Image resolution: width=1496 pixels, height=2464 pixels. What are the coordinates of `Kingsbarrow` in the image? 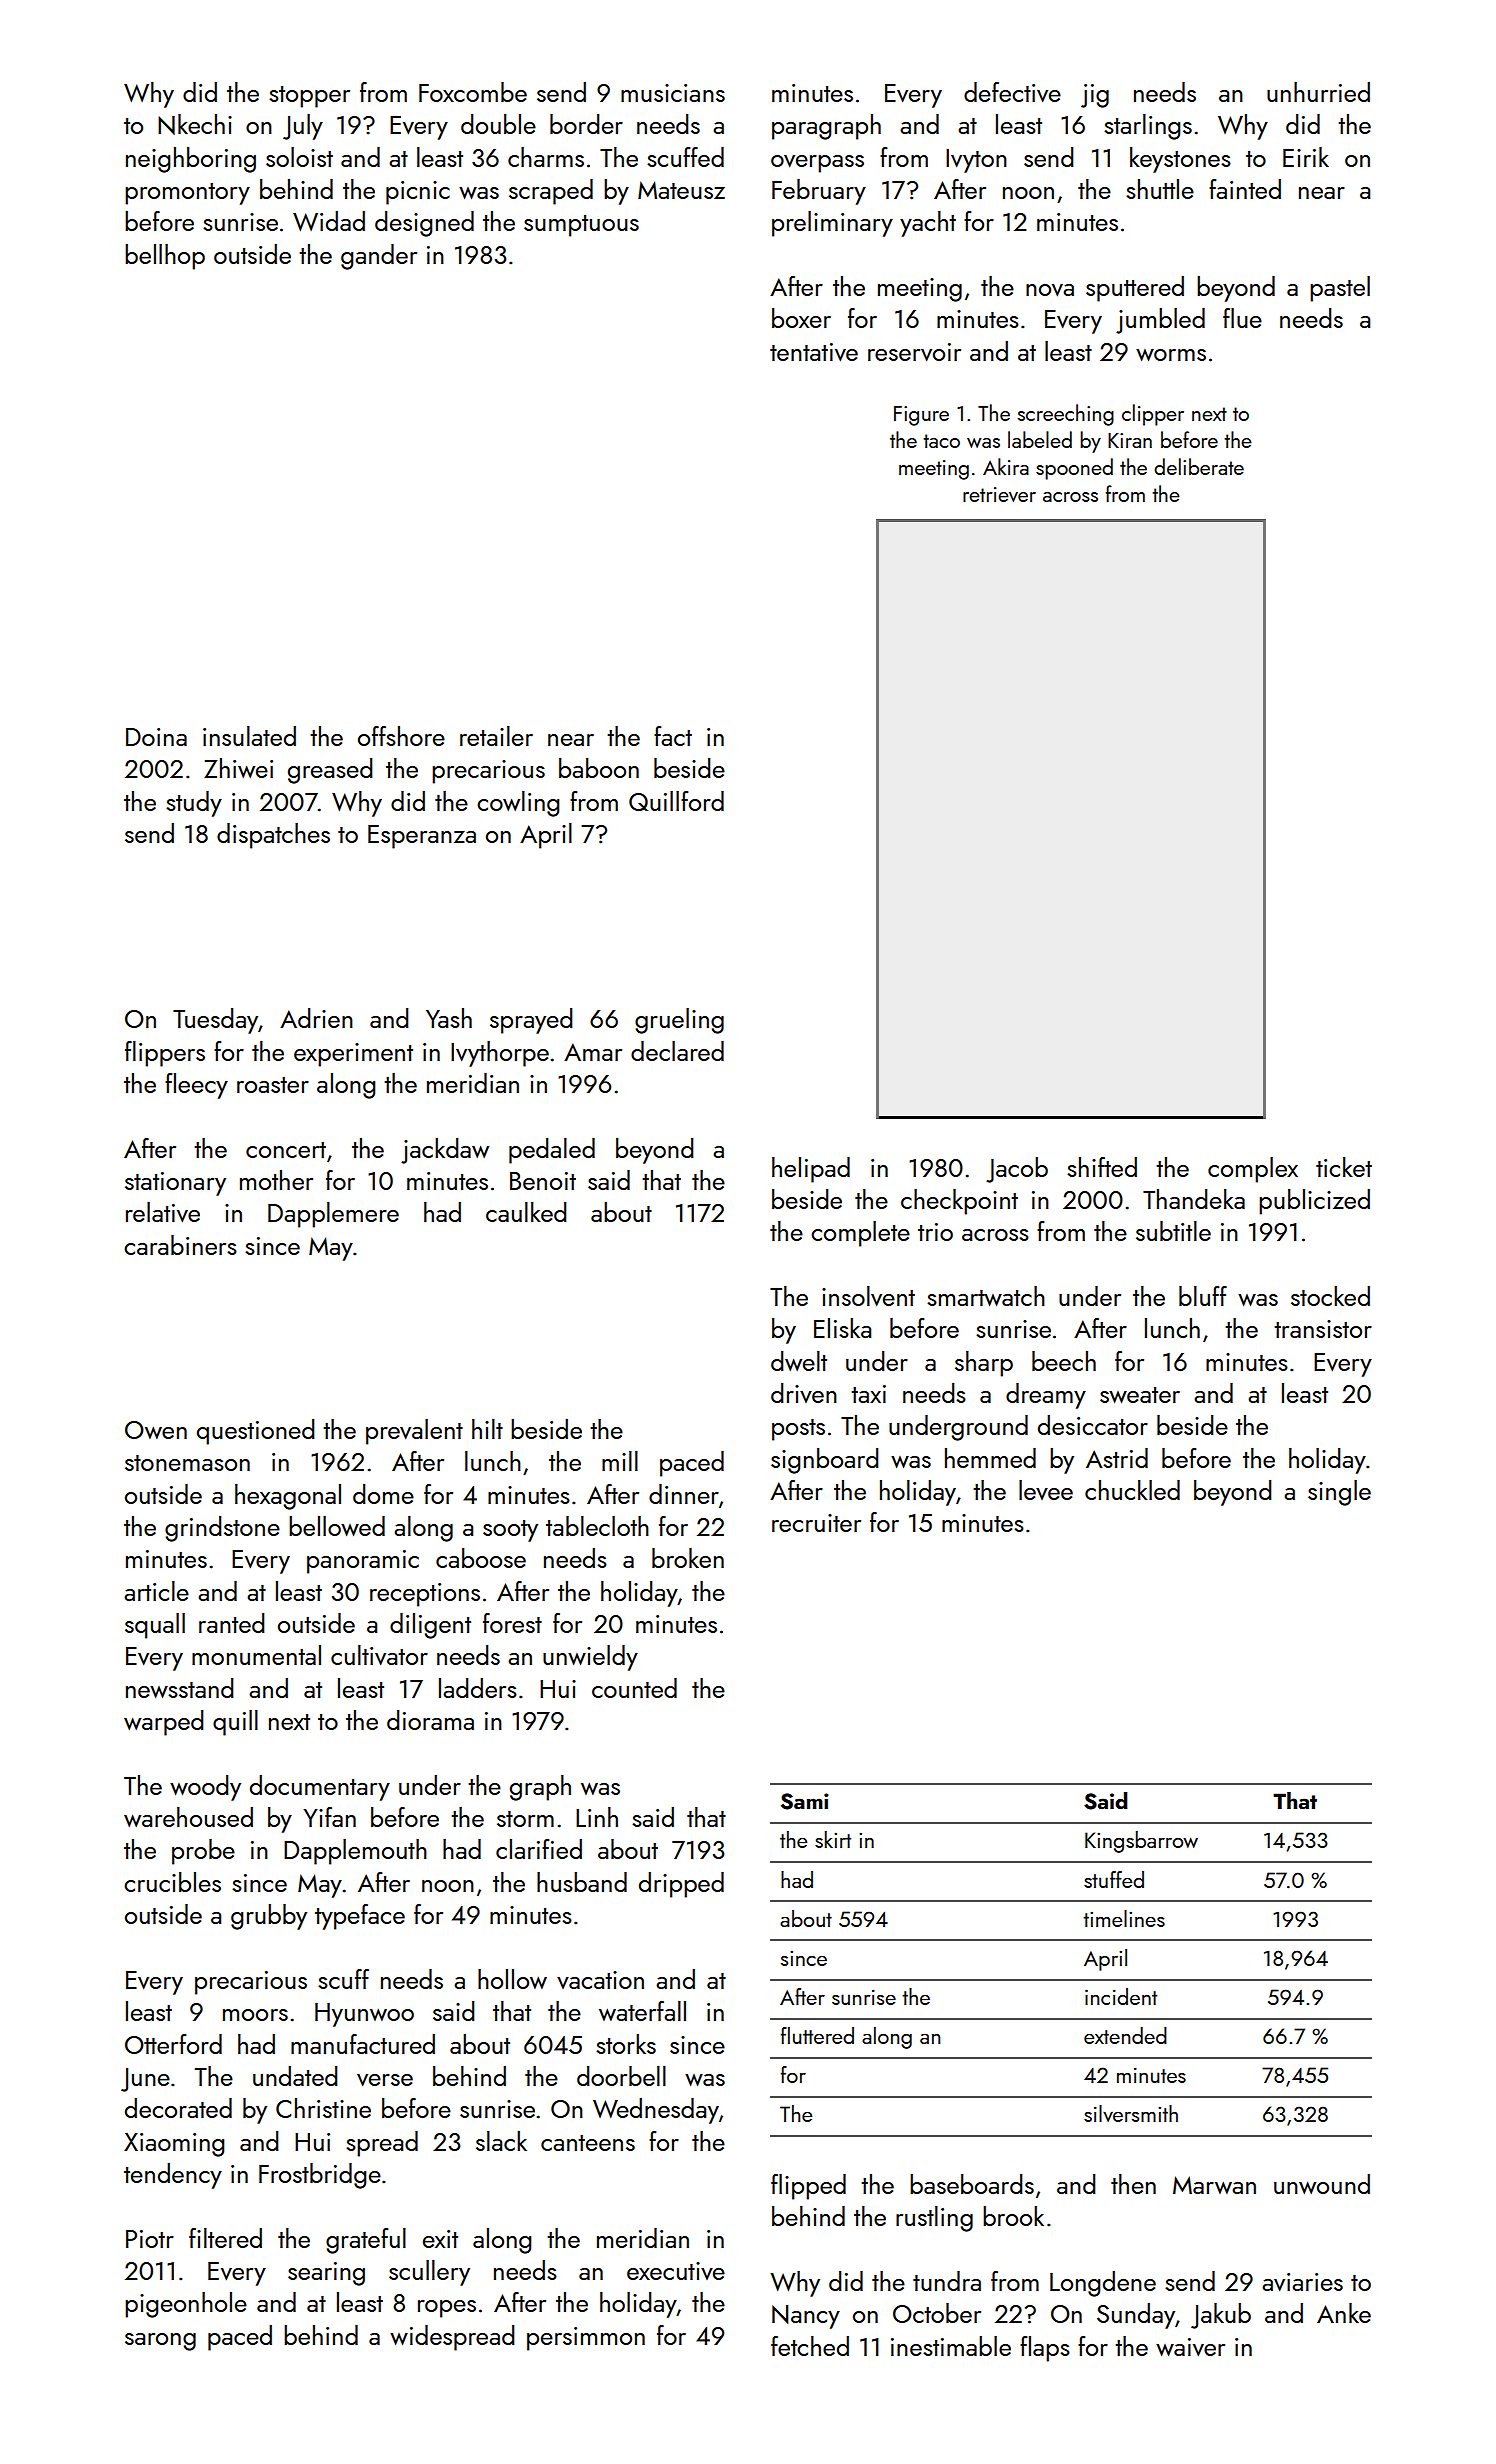 It's located at (1141, 1842).
